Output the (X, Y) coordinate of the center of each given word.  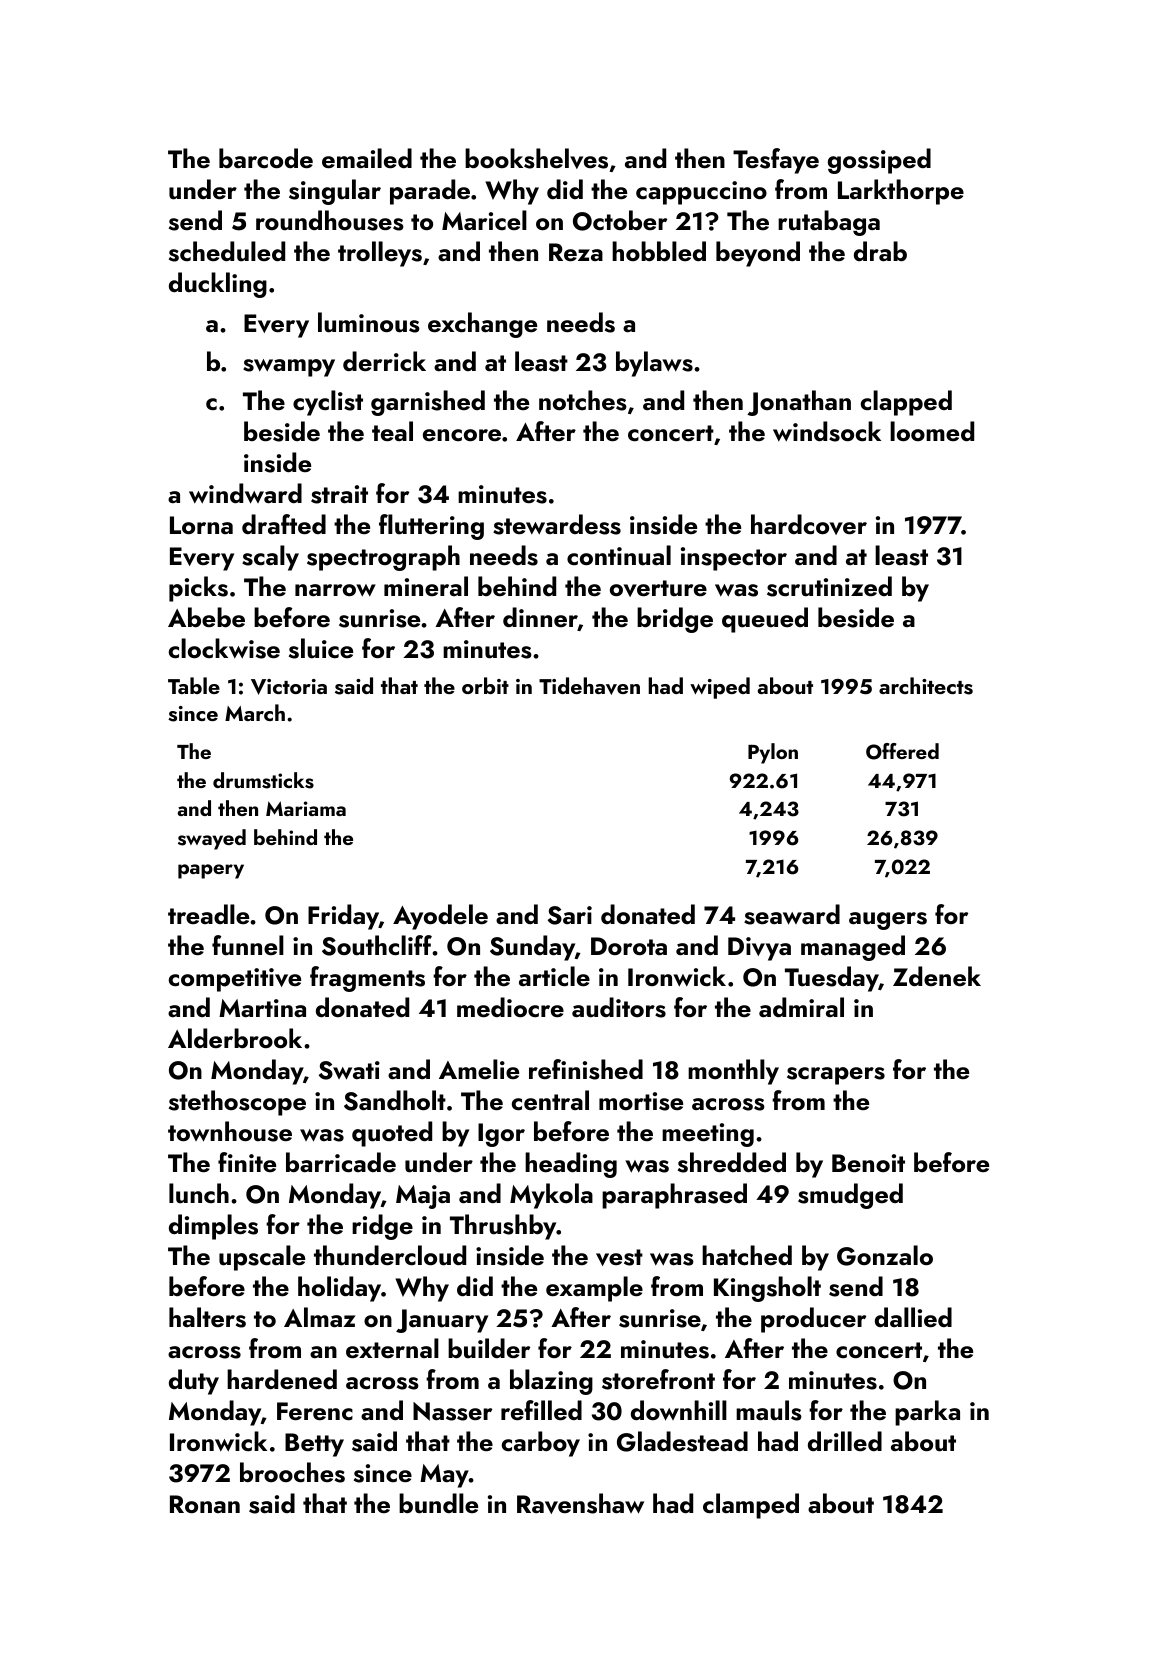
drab (880, 251)
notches (583, 400)
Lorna (201, 525)
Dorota (629, 946)
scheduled (227, 251)
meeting (708, 1135)
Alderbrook (235, 1038)
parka (927, 1413)
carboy (541, 1444)
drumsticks (263, 780)
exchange (482, 325)
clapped (906, 403)
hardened (282, 1379)
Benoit (868, 1163)
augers (888, 921)
